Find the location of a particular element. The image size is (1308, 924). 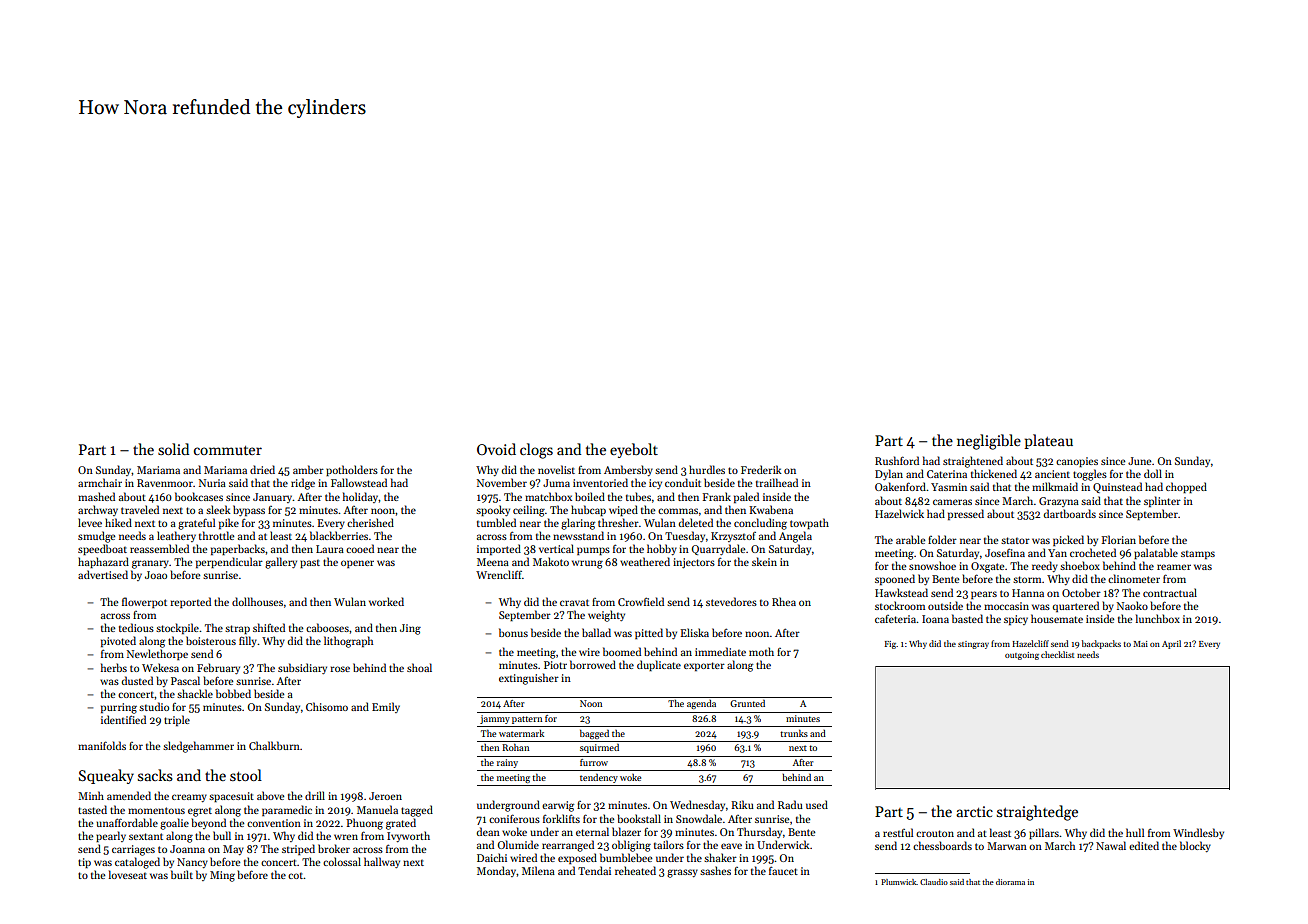

diorama is located at coordinates (1010, 882).
